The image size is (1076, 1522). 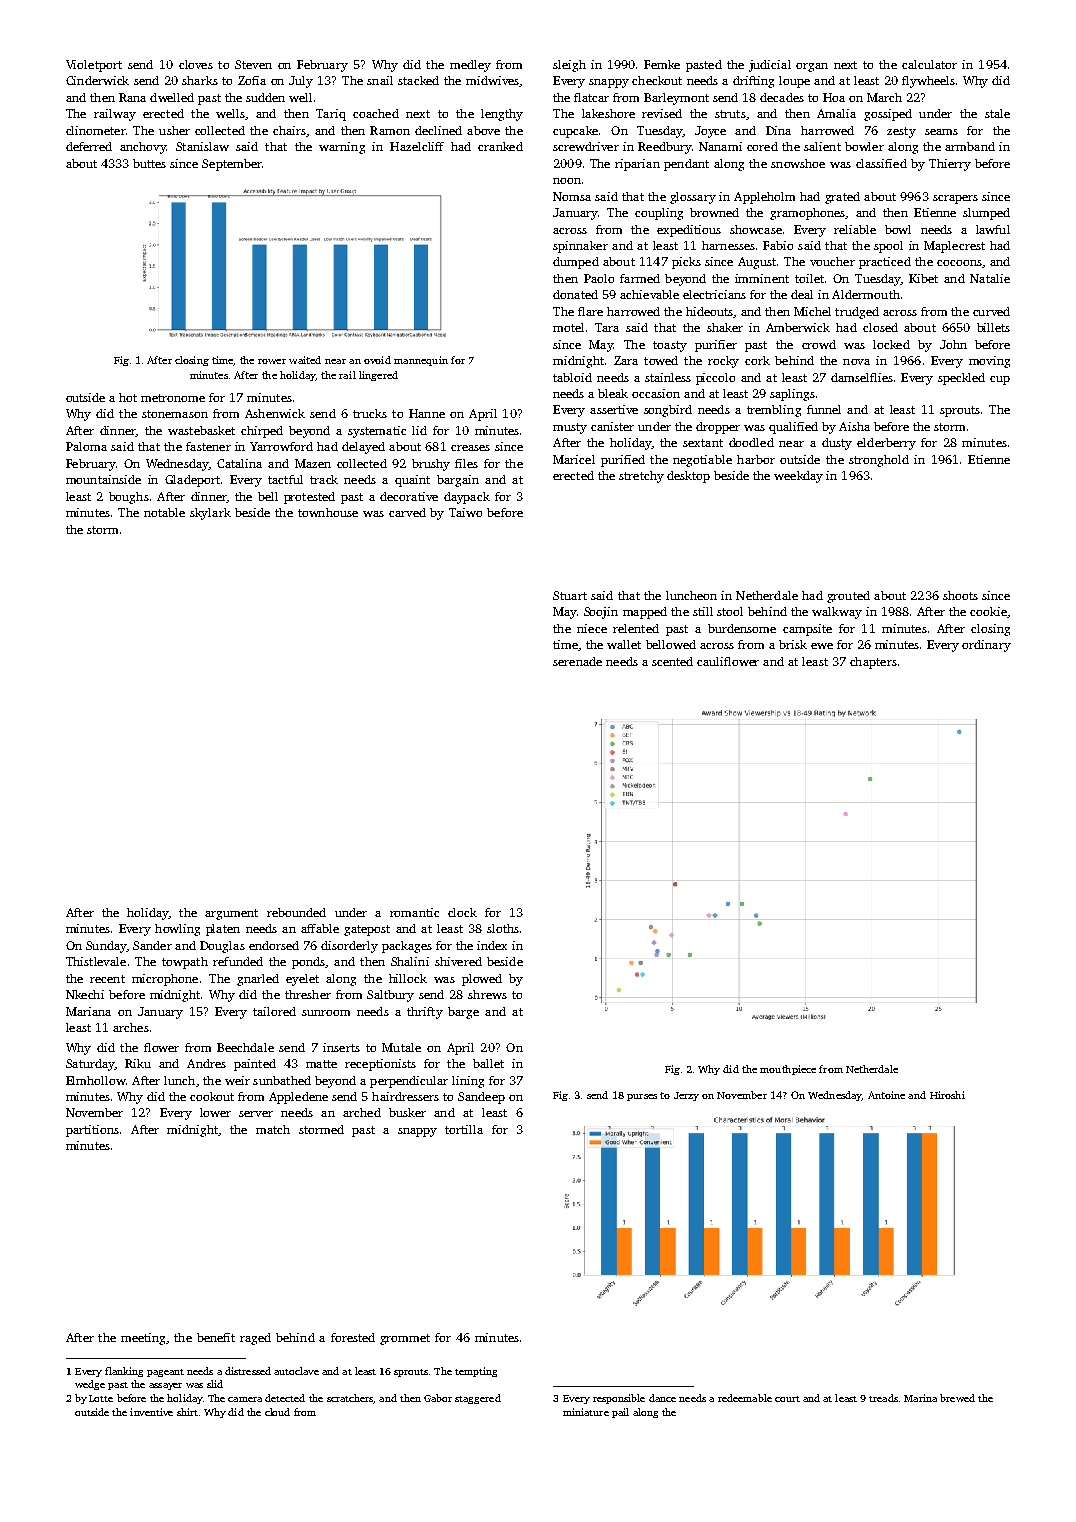 I want to click on slid, so click(x=215, y=1384).
